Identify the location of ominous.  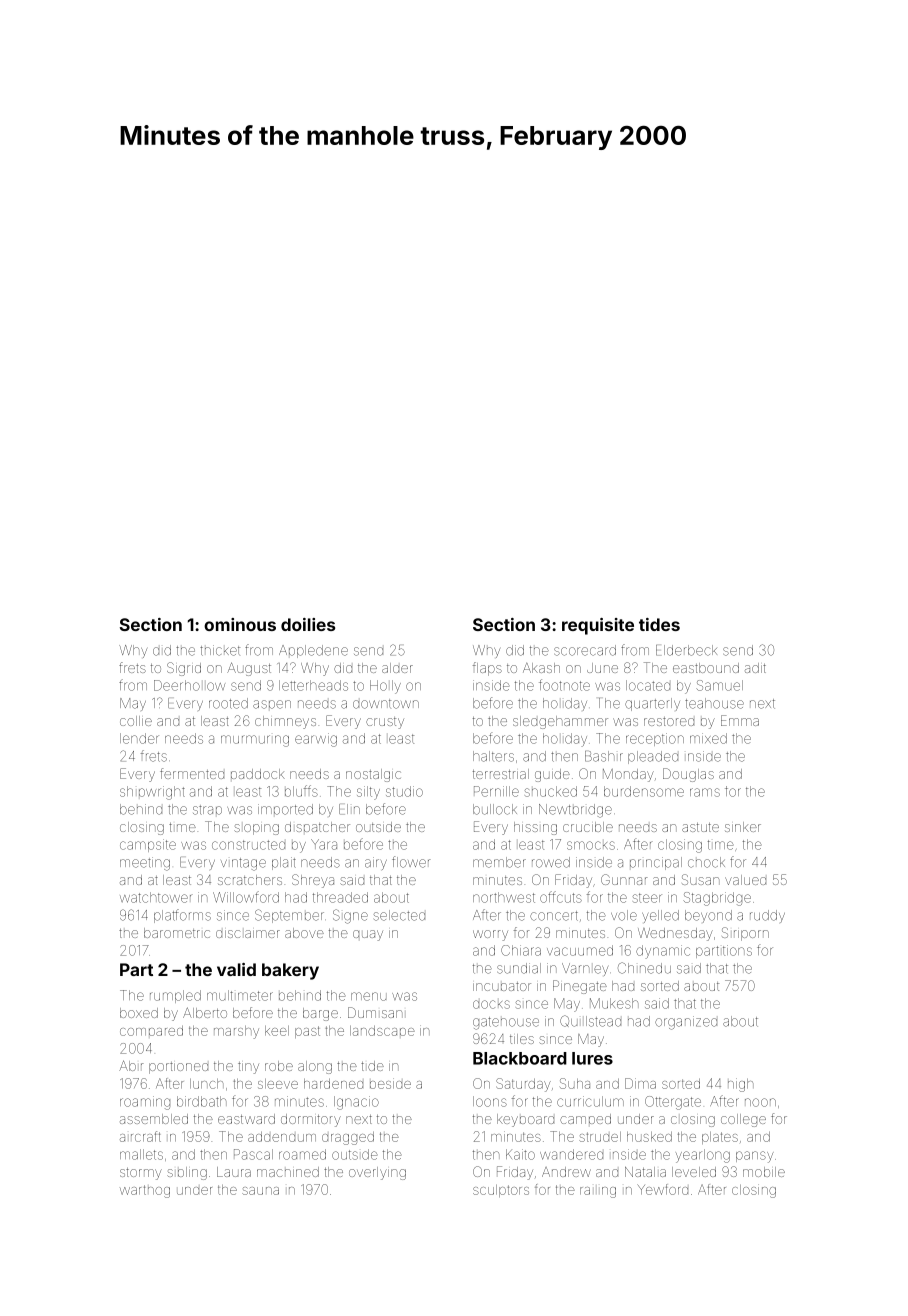
(240, 624).
